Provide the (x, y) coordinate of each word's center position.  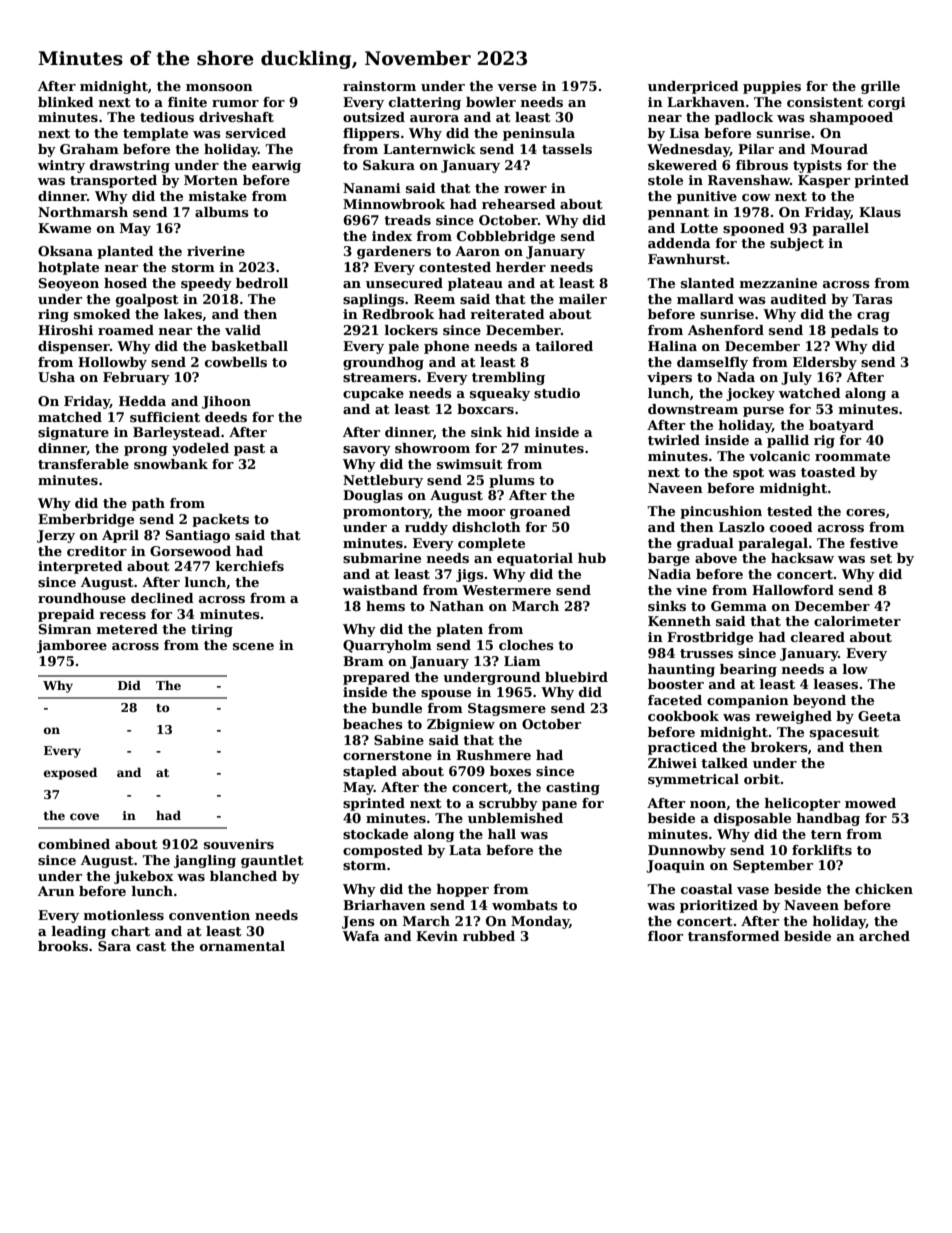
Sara (114, 946)
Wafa (361, 936)
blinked (66, 102)
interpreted (80, 567)
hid (518, 432)
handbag (828, 819)
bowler (491, 102)
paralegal (773, 544)
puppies (772, 87)
